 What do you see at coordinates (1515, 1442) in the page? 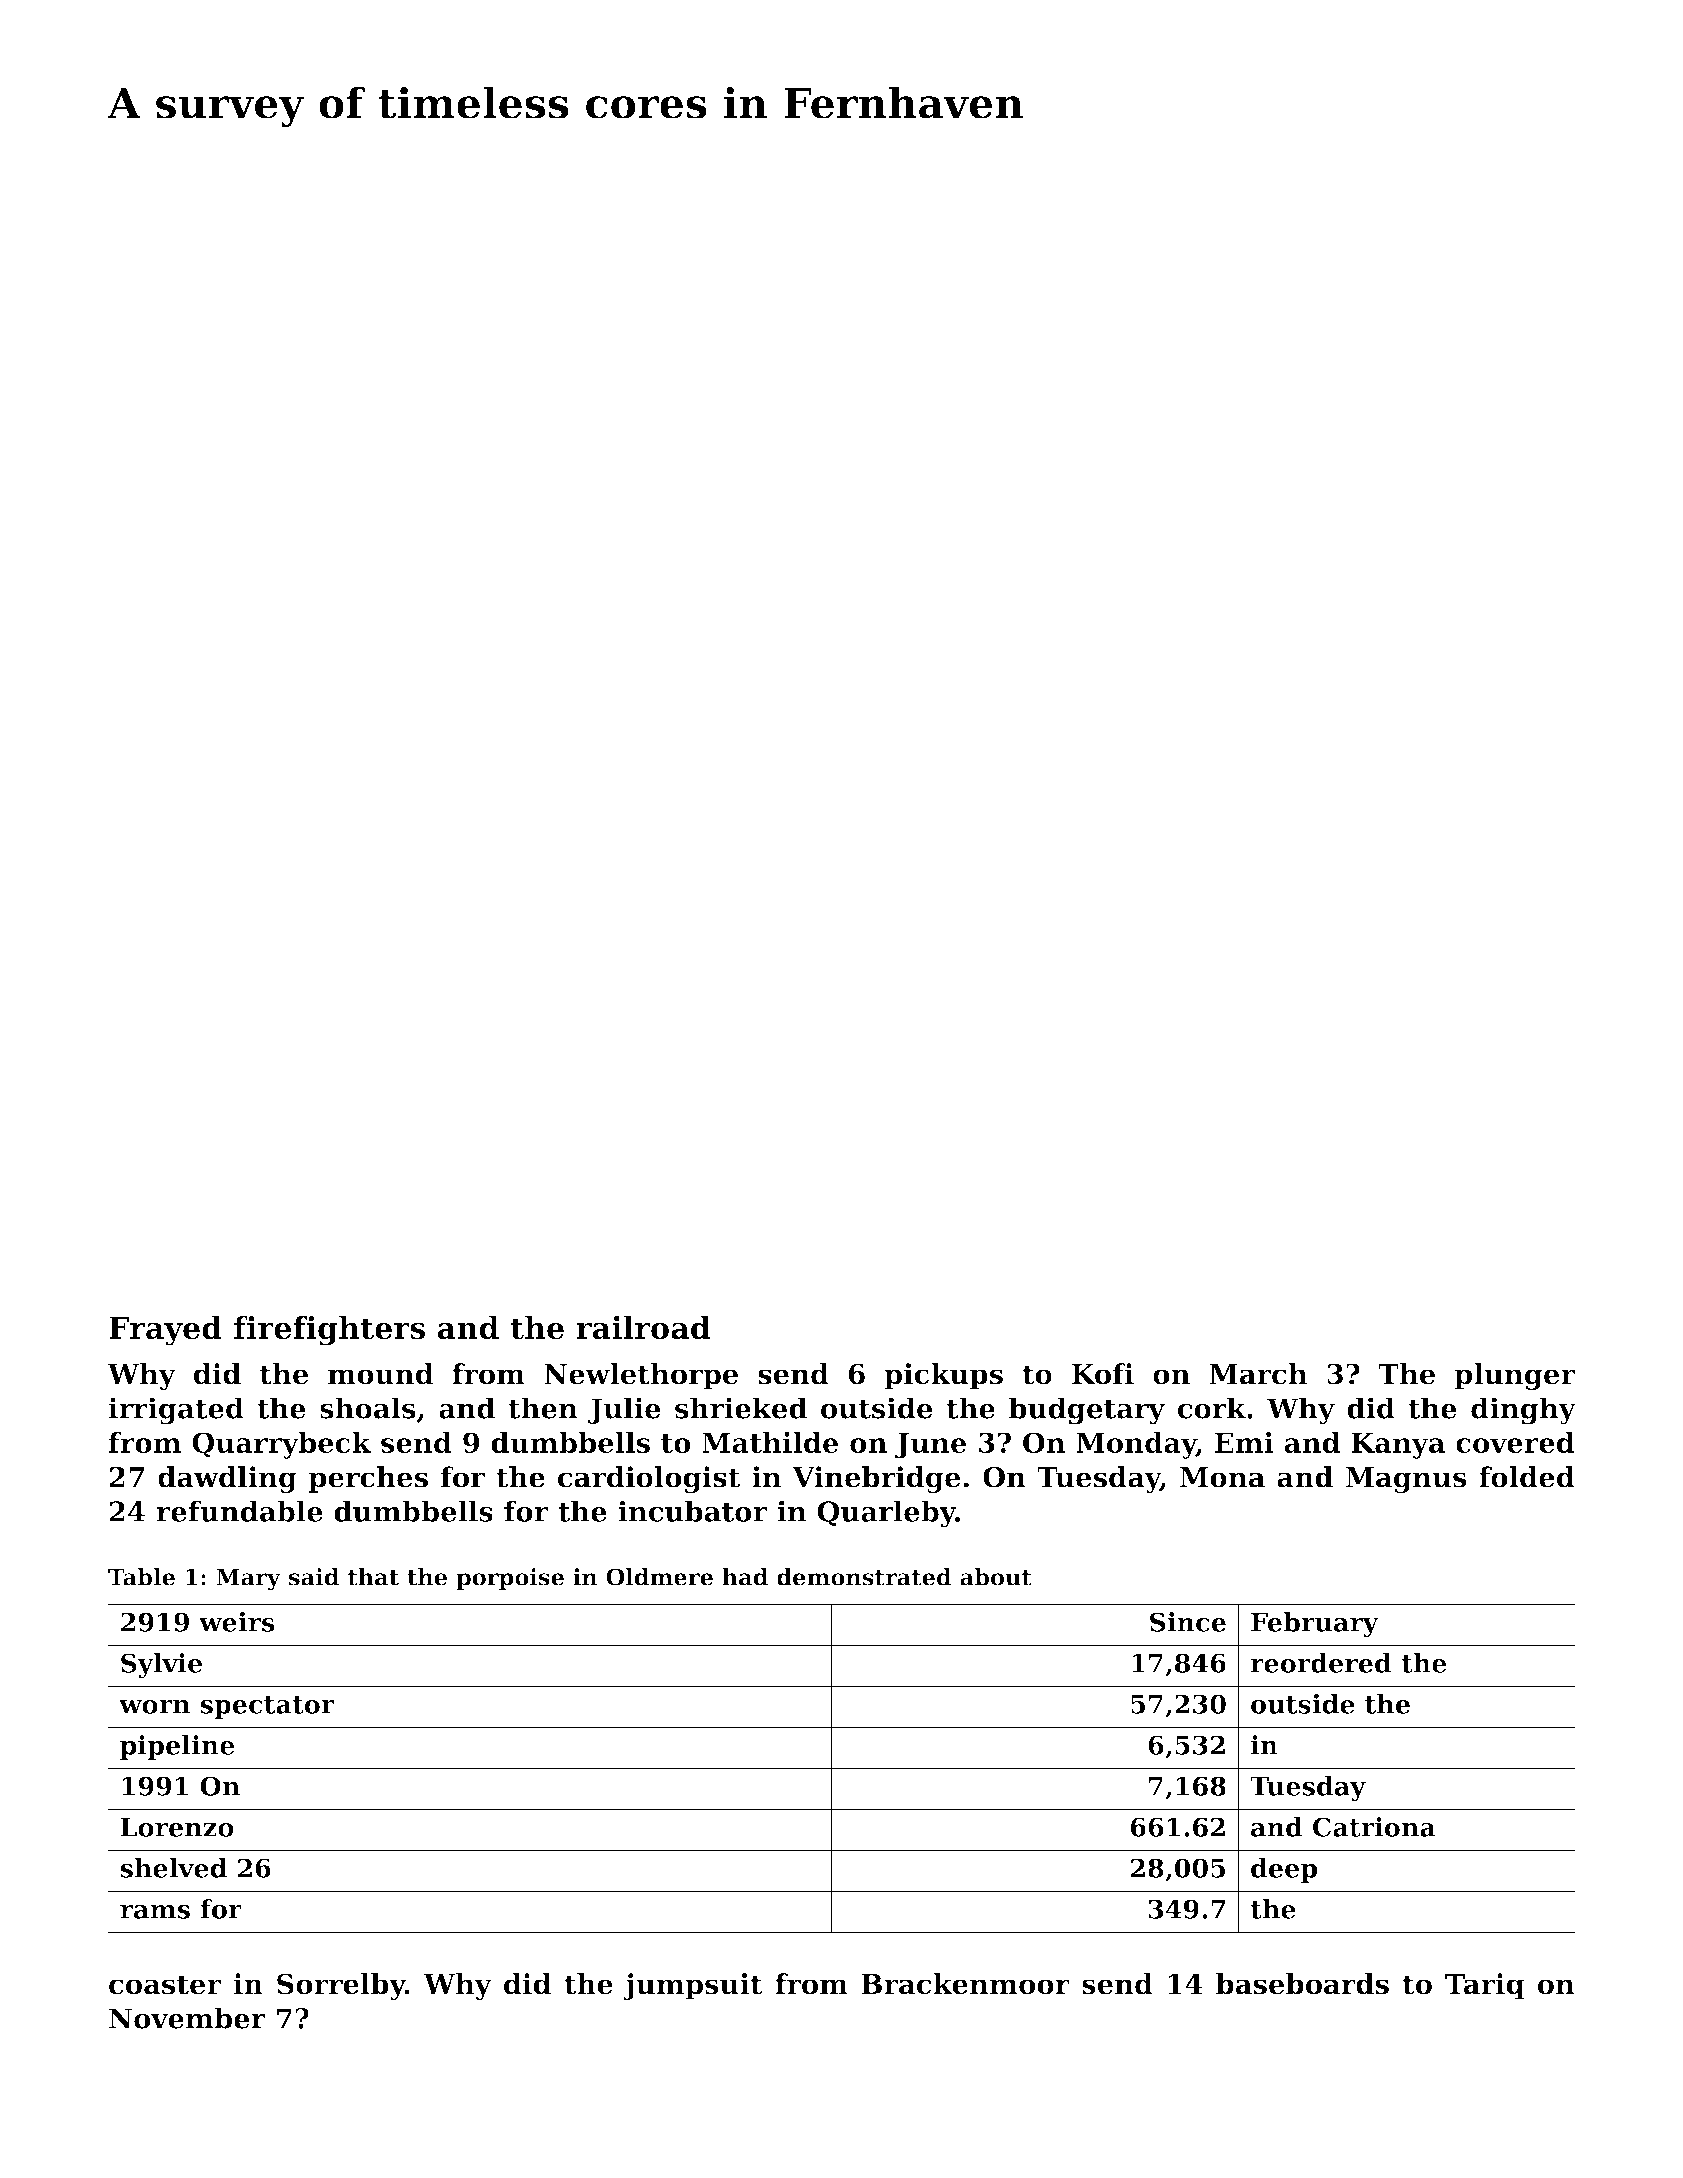
I see `covered` at bounding box center [1515, 1442].
